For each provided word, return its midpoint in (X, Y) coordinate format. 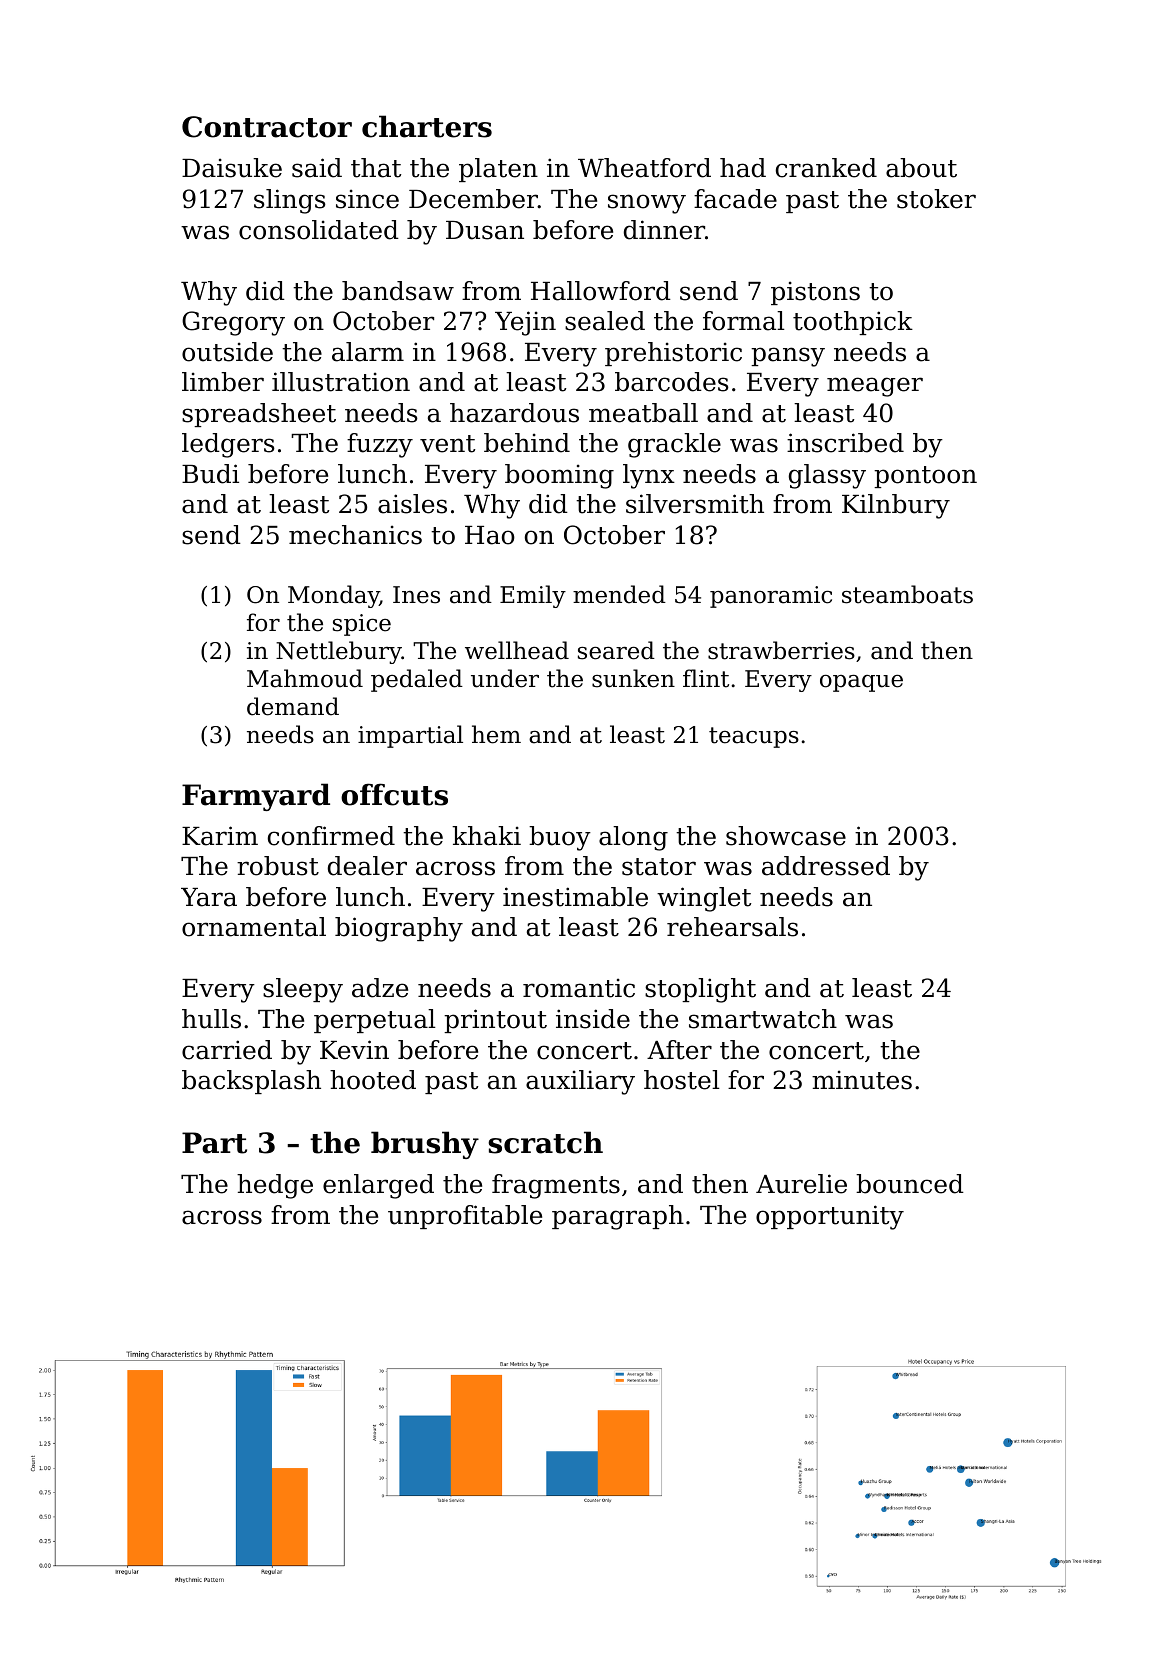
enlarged (378, 1186)
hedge (275, 1186)
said (317, 168)
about (921, 168)
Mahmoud (305, 678)
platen (498, 170)
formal (744, 321)
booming (559, 476)
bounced (910, 1184)
